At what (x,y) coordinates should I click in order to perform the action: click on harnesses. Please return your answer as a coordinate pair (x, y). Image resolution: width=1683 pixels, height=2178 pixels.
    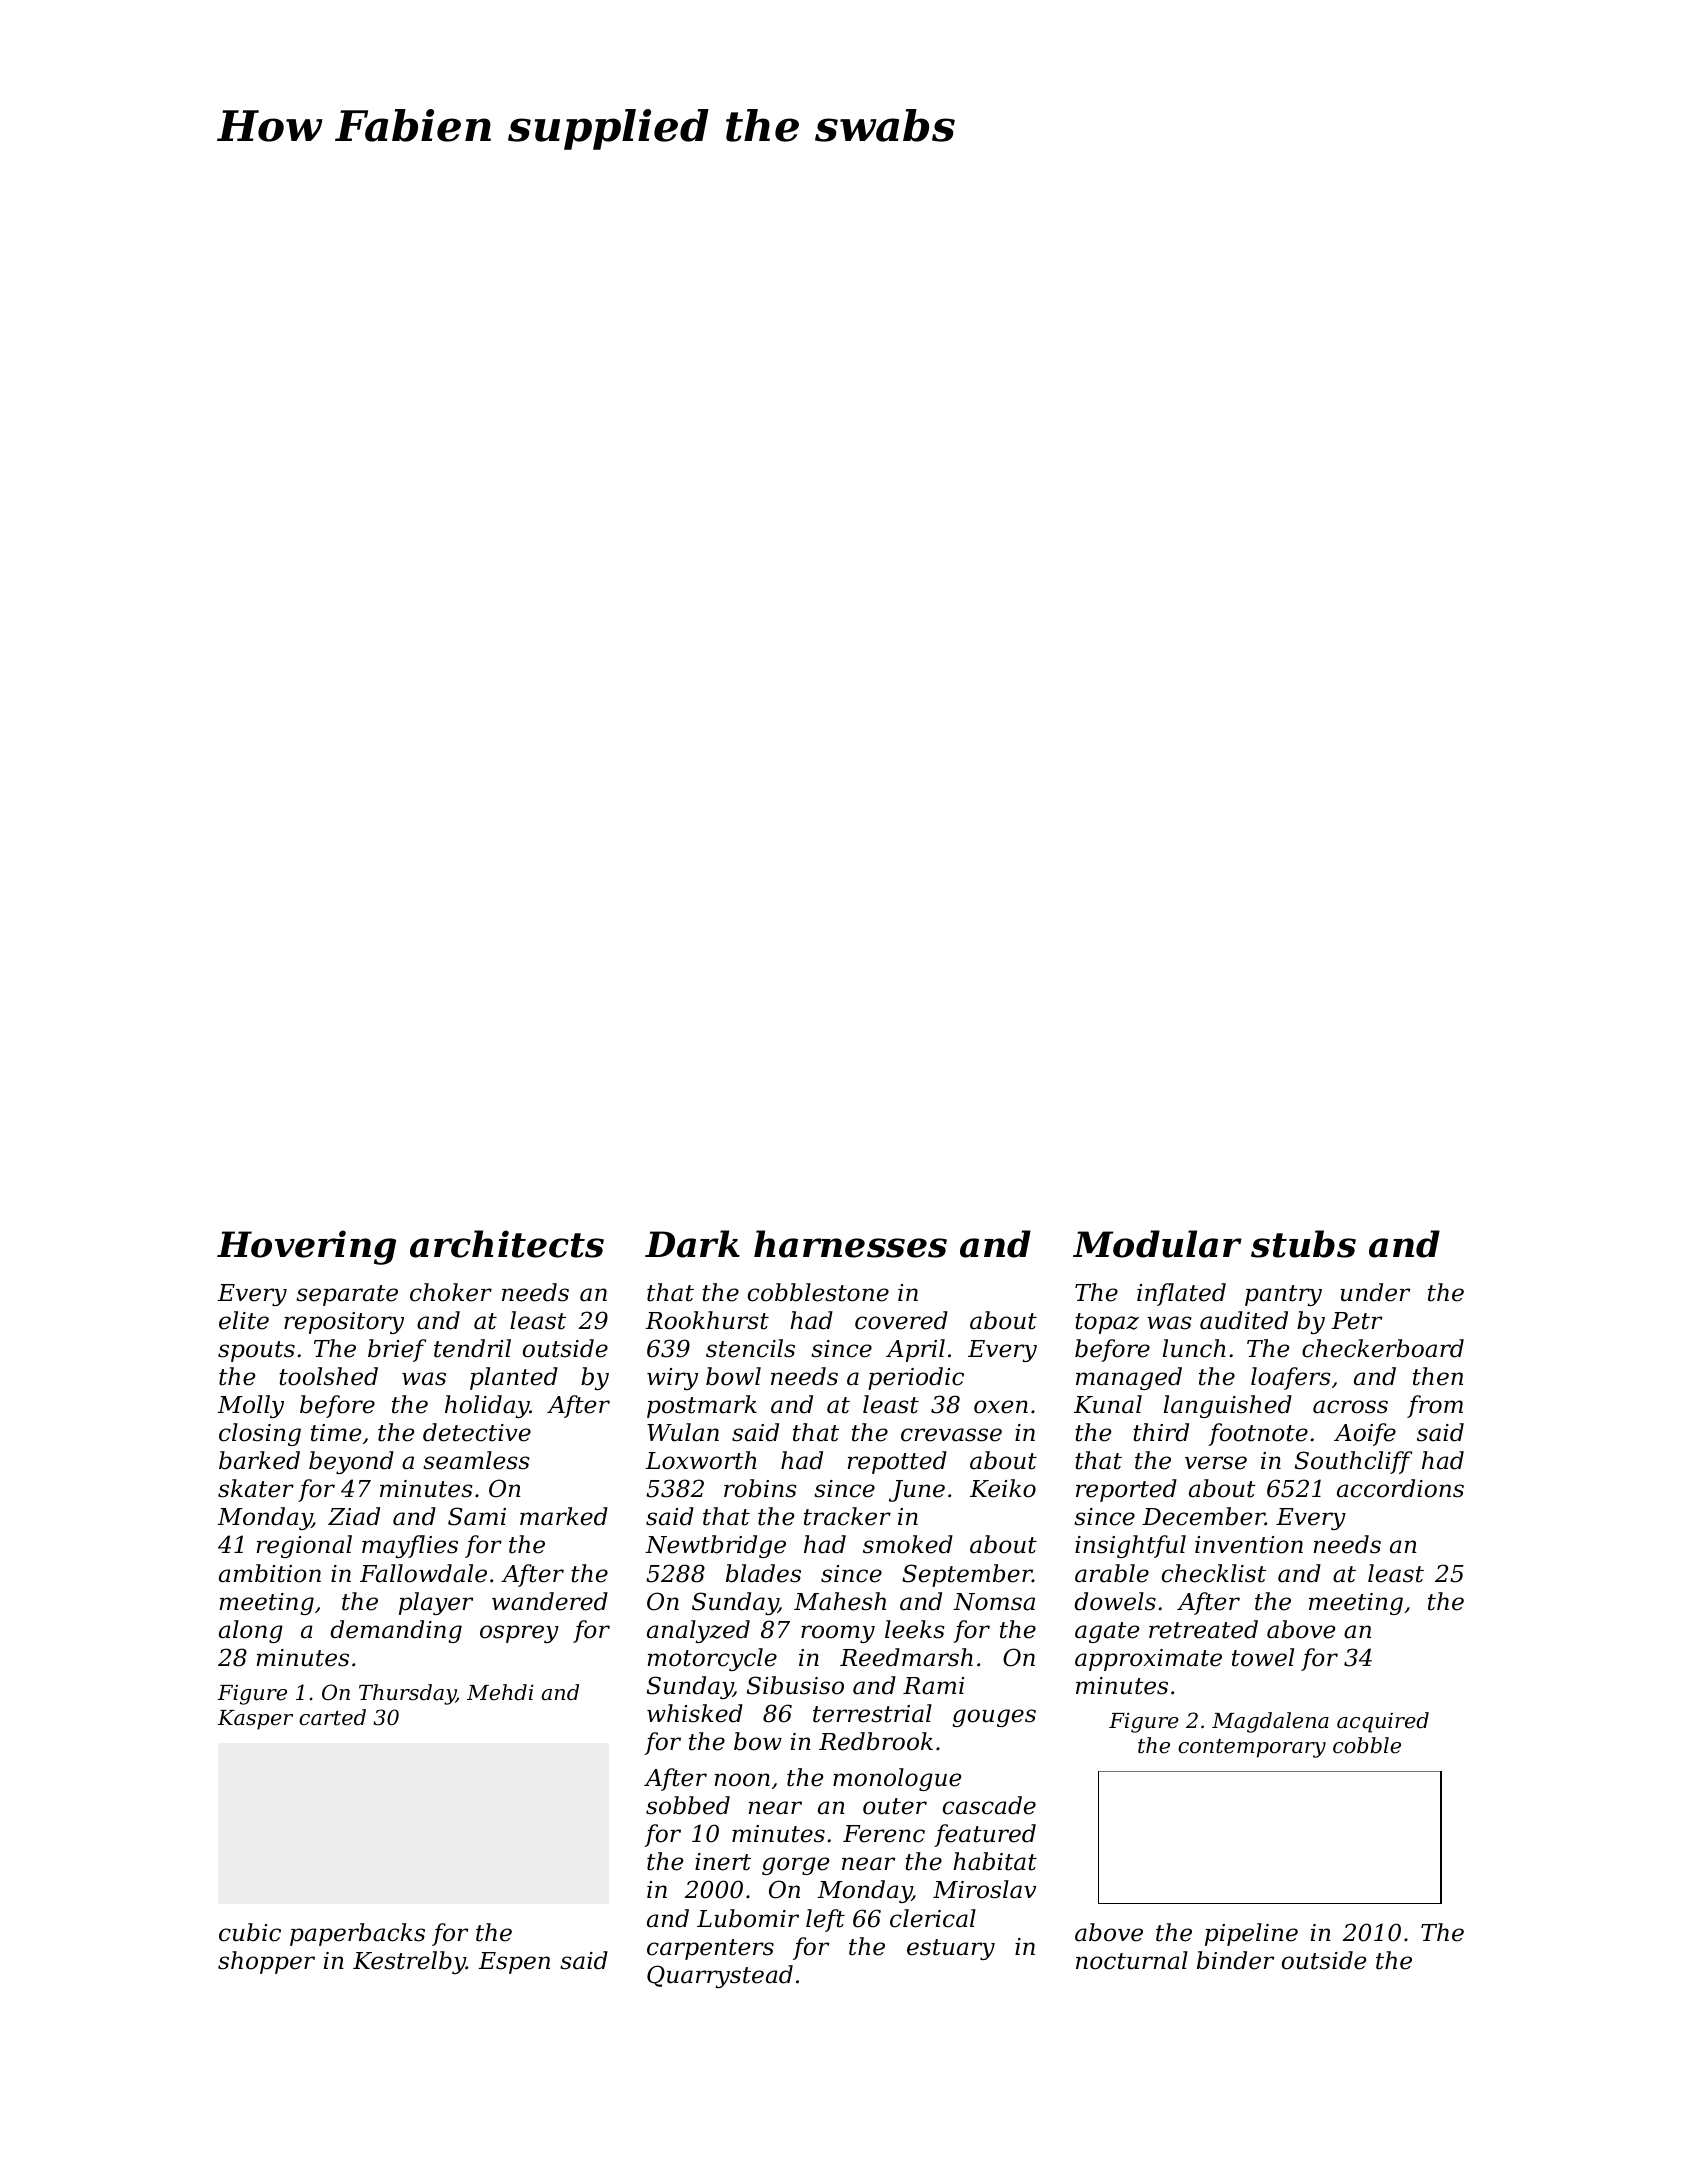
    Looking at the image, I should click on (850, 1244).
